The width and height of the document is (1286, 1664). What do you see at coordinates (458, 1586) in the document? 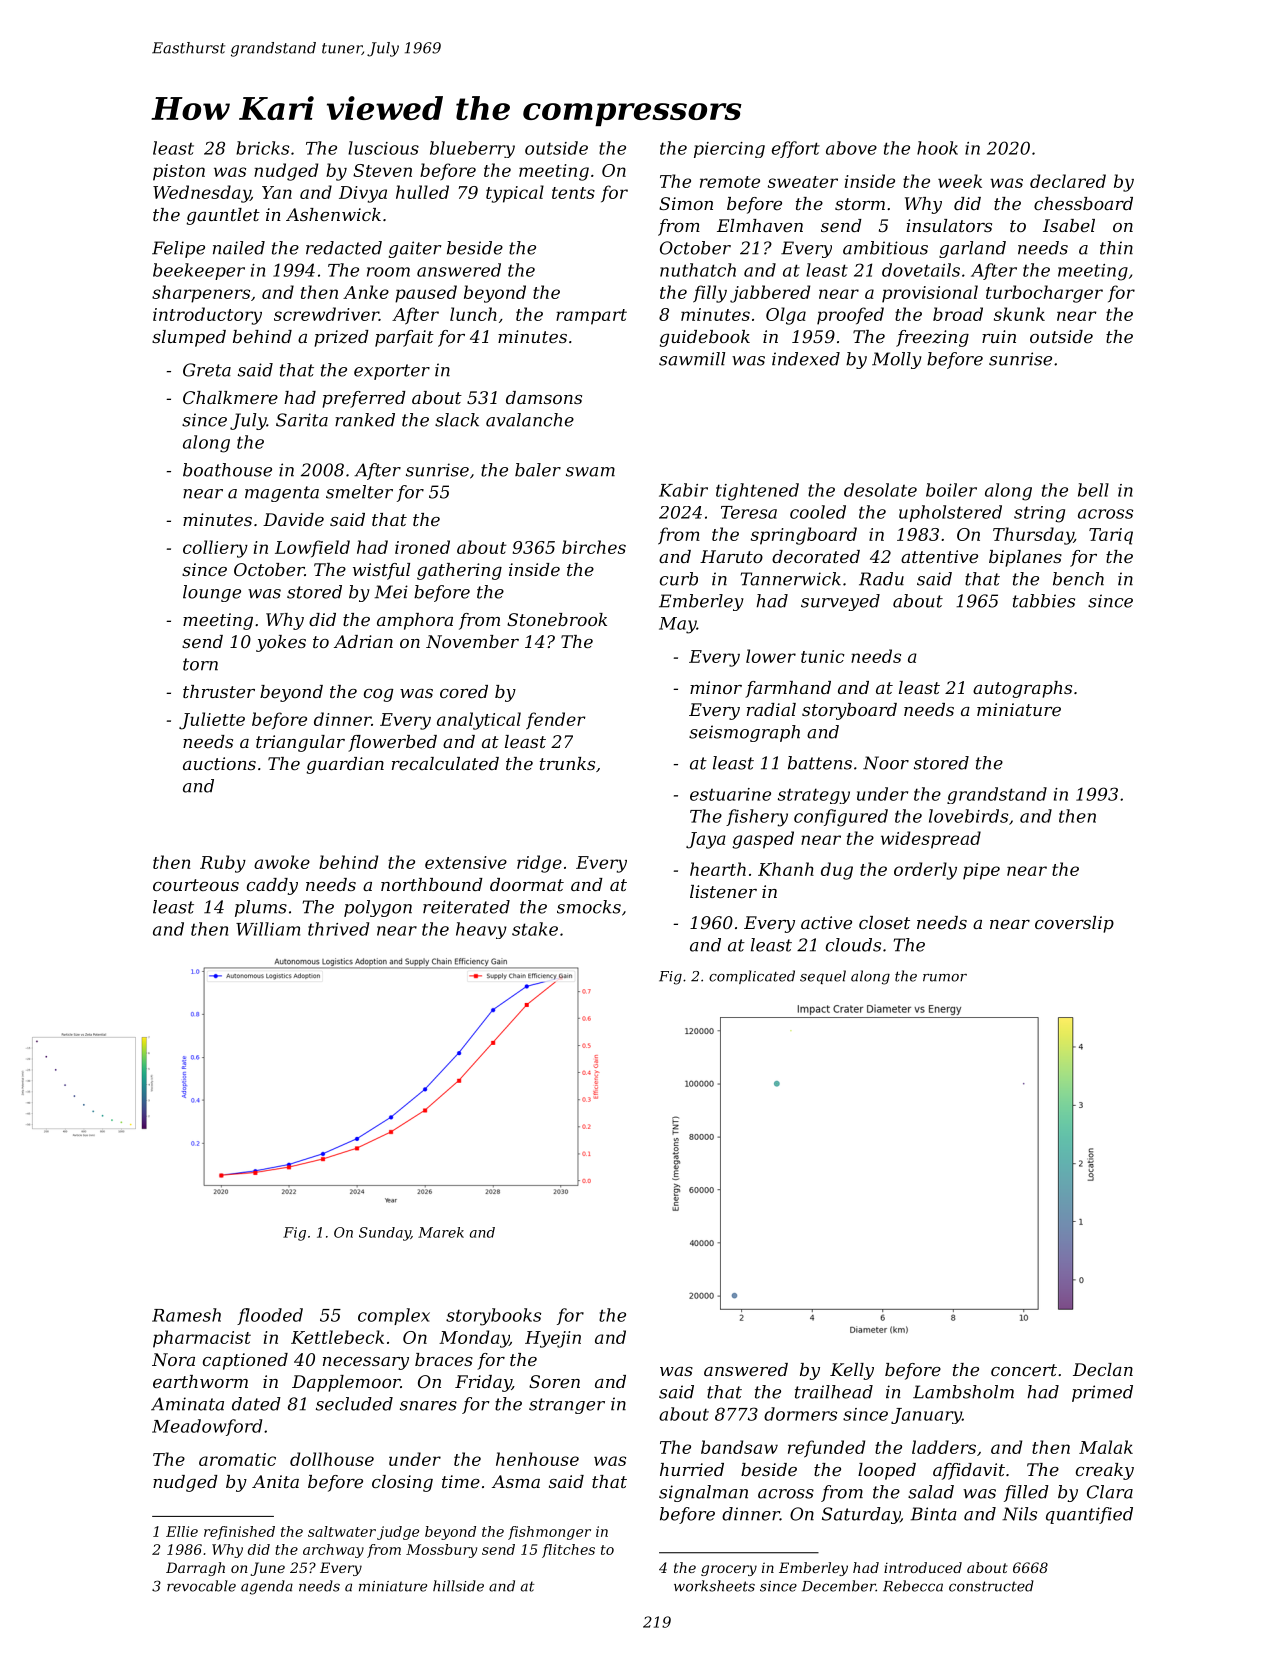
I see `hillside` at bounding box center [458, 1586].
